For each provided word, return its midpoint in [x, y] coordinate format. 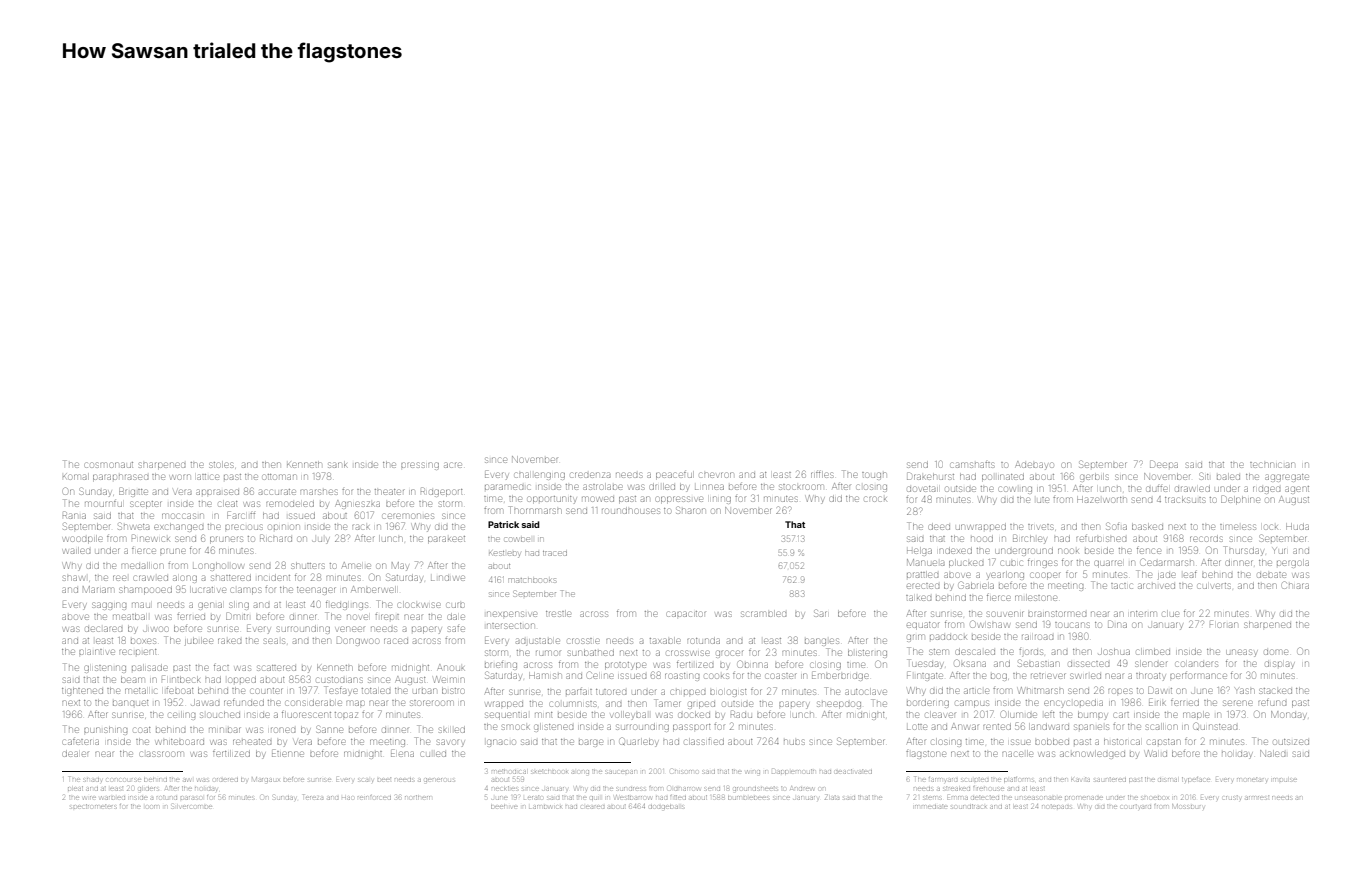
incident [274, 578]
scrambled [763, 614]
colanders [1197, 664]
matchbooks [532, 580]
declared [103, 629]
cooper [1045, 575]
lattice [208, 477]
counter [266, 691]
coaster [781, 676]
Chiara [1295, 585]
